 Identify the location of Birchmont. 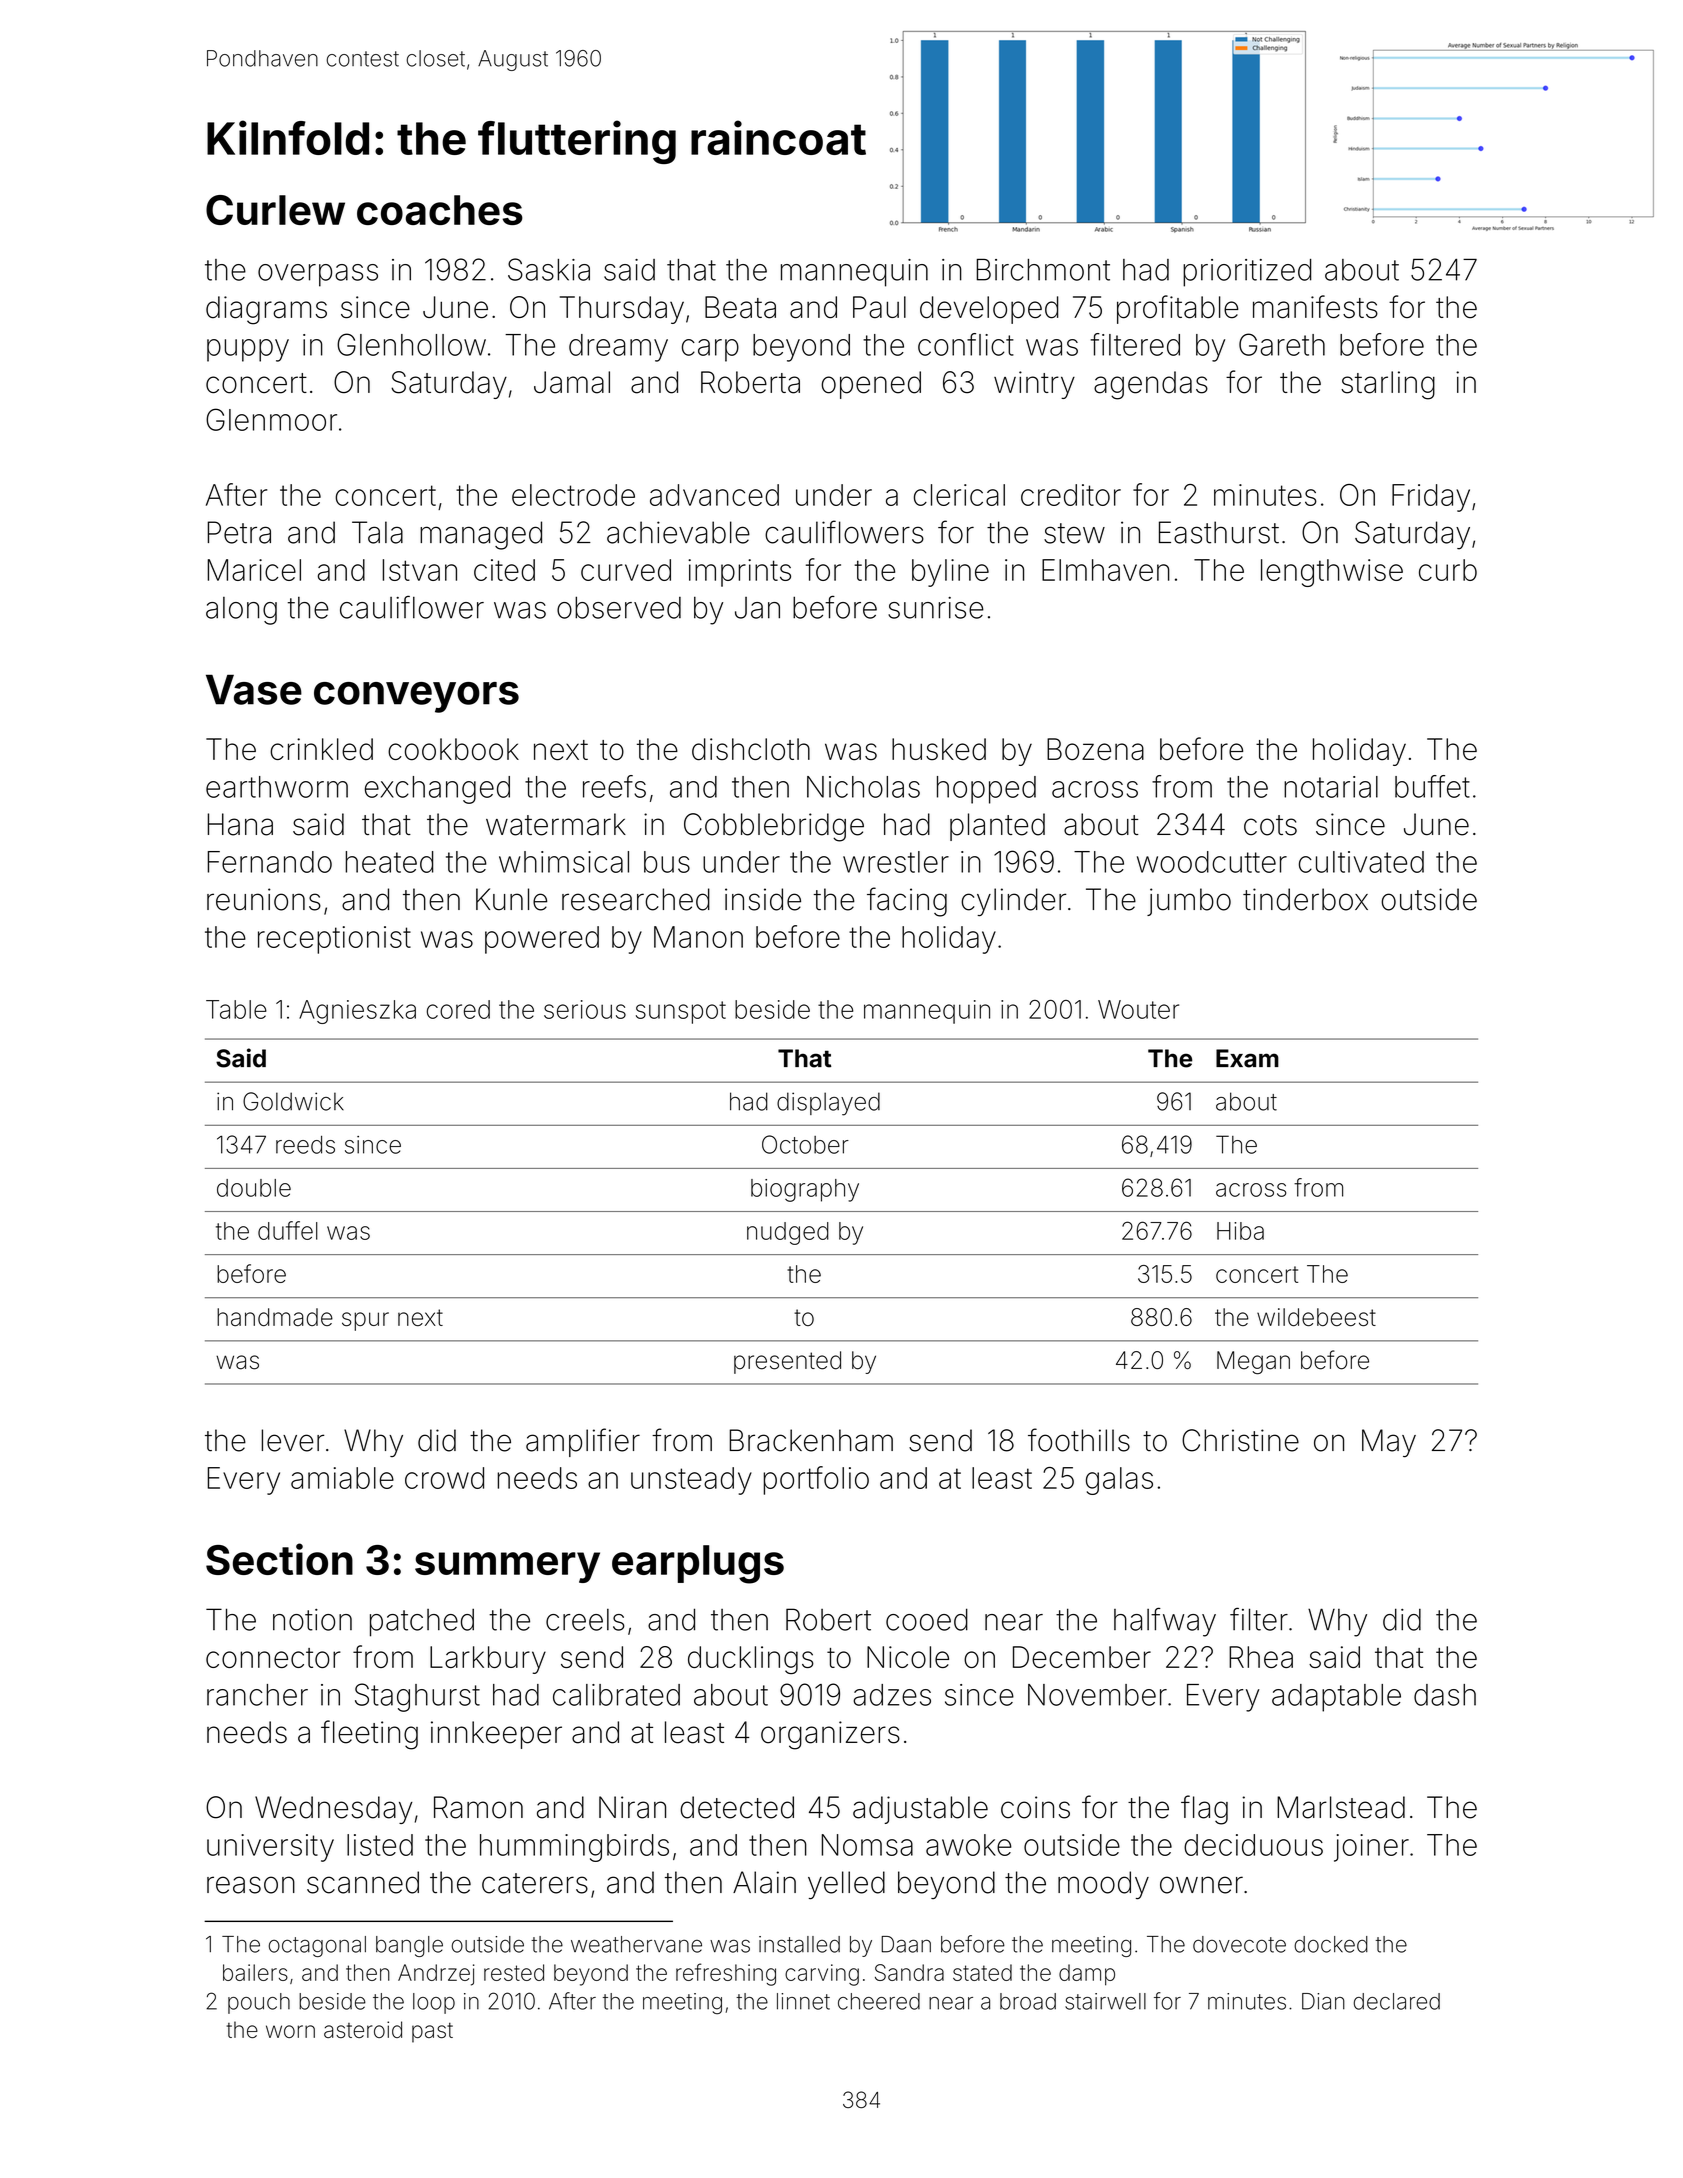
(1043, 270).
